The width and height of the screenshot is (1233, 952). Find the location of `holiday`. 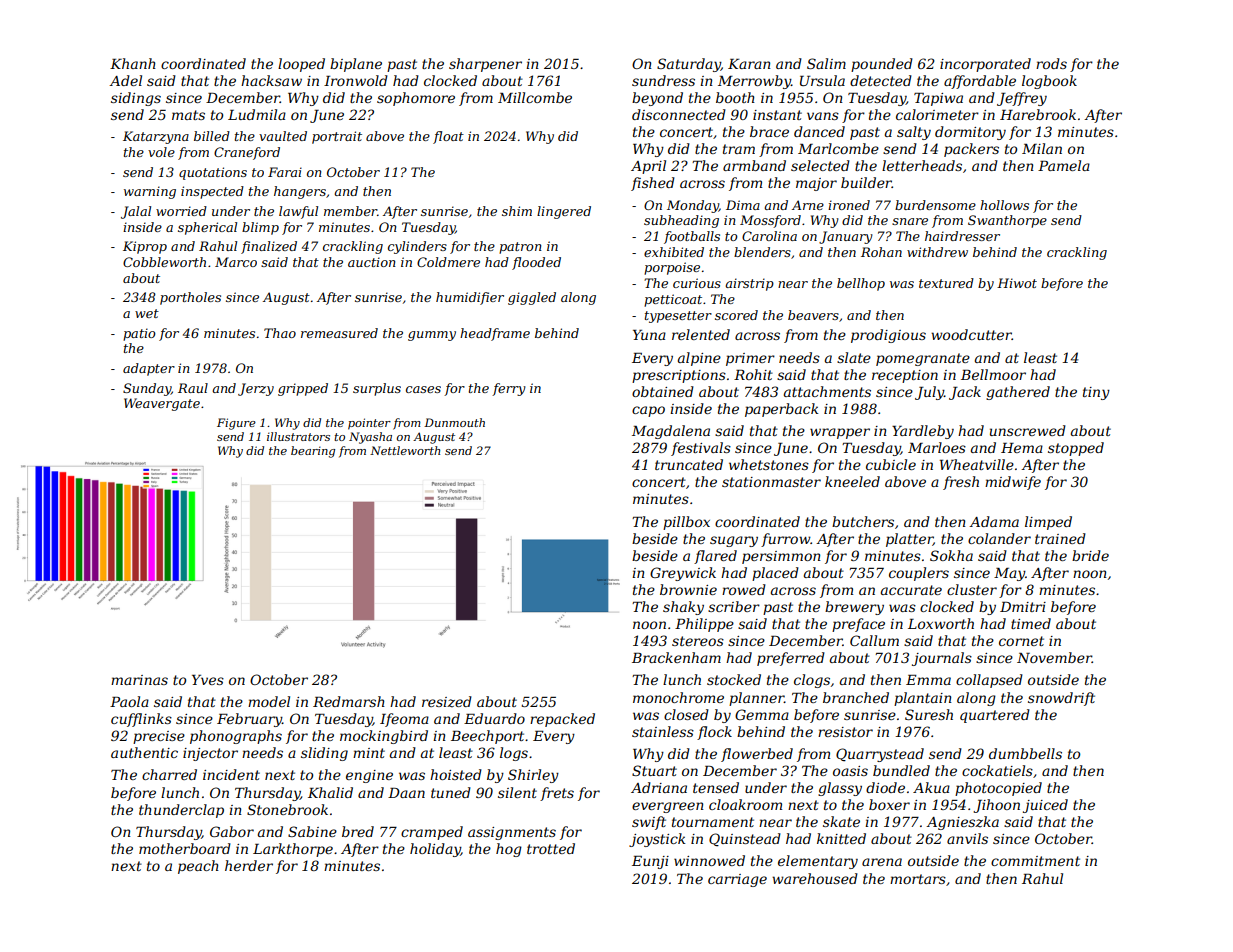

holiday is located at coordinates (435, 850).
